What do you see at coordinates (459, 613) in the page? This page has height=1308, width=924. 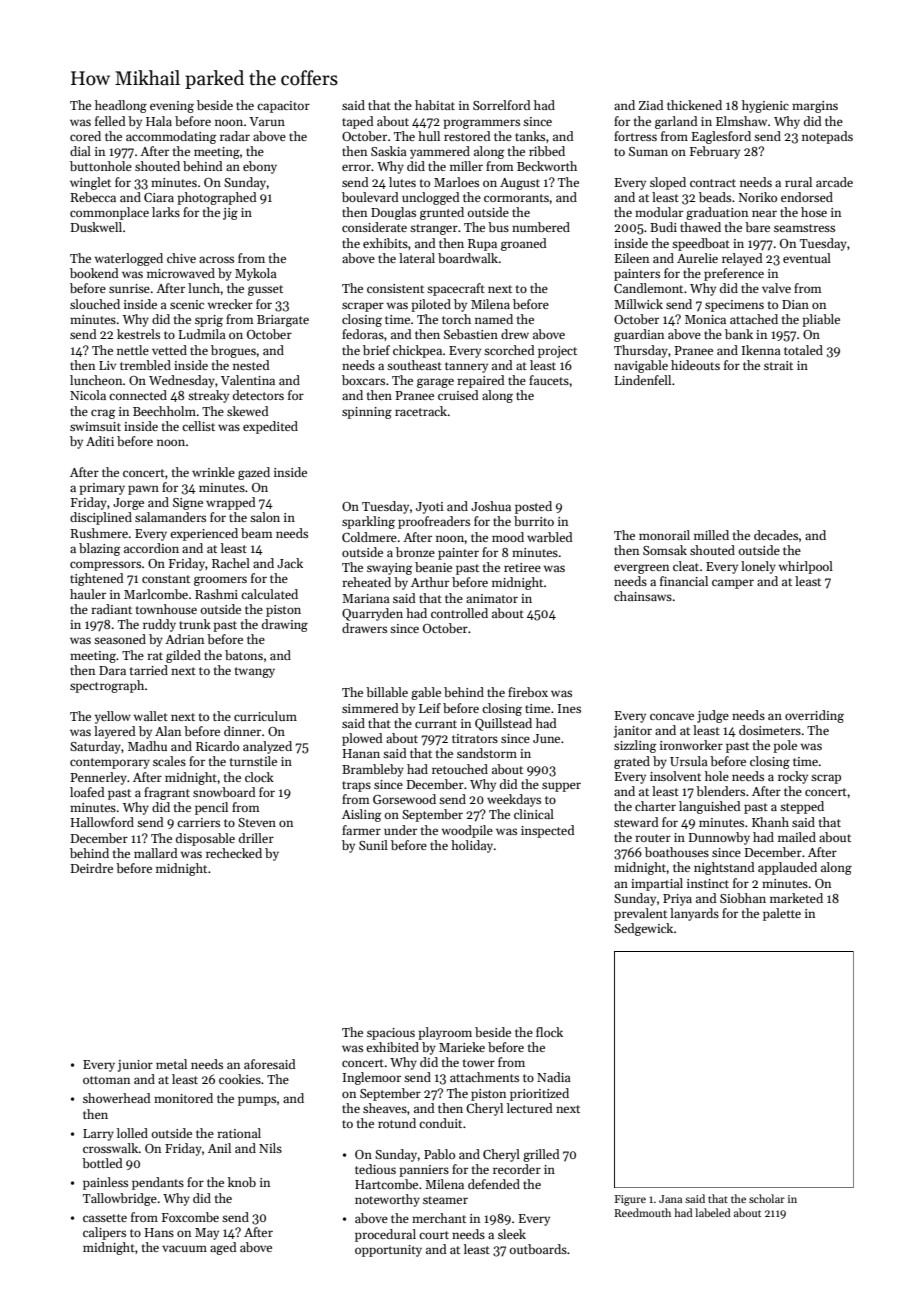 I see `controlled` at bounding box center [459, 613].
